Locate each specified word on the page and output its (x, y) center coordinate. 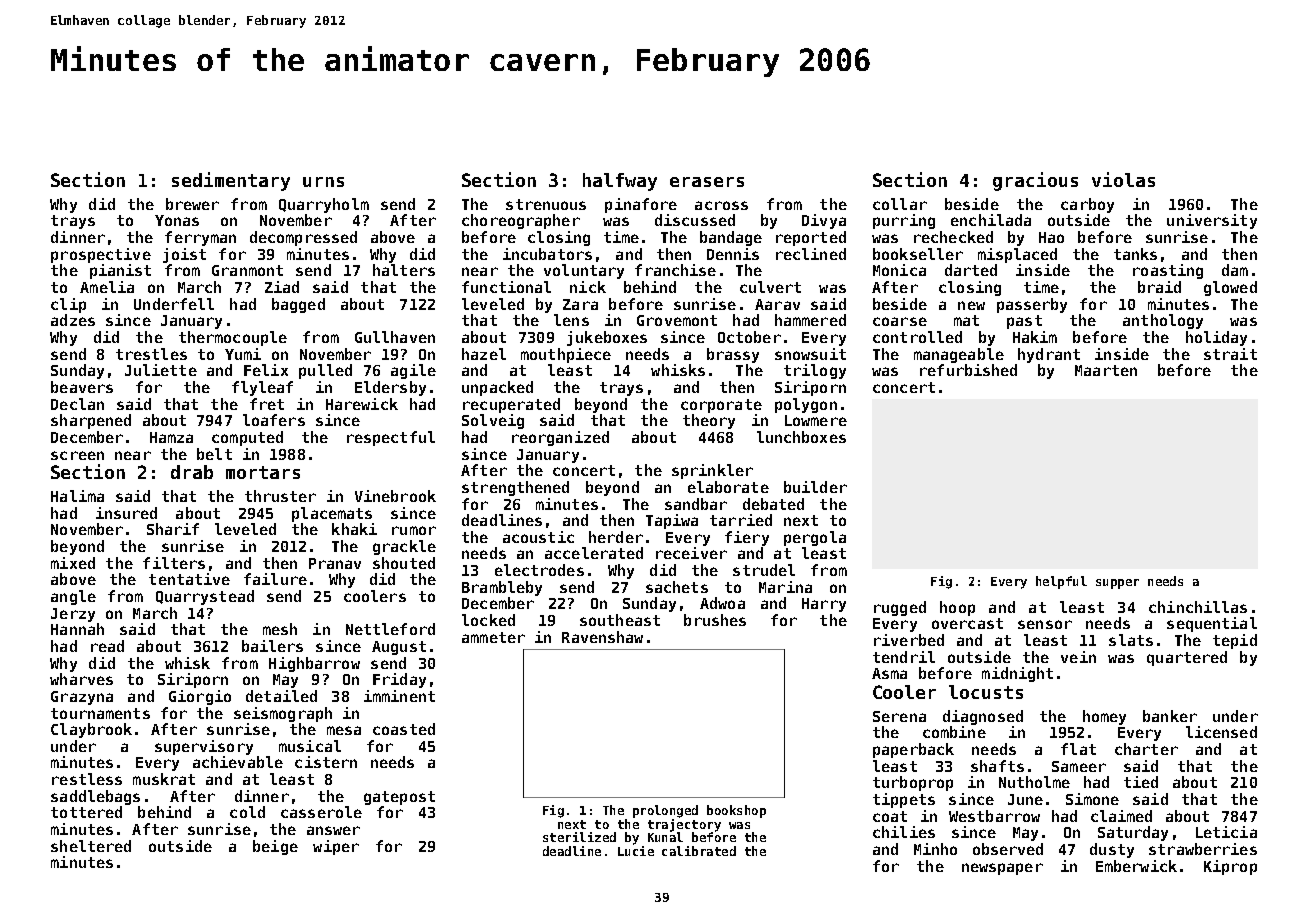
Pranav (335, 563)
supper (1117, 584)
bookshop (736, 811)
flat (1078, 749)
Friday (399, 680)
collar (900, 204)
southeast (620, 620)
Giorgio (200, 697)
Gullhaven (395, 337)
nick (588, 287)
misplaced (1017, 255)
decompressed (303, 238)
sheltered (91, 846)
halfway (620, 182)
